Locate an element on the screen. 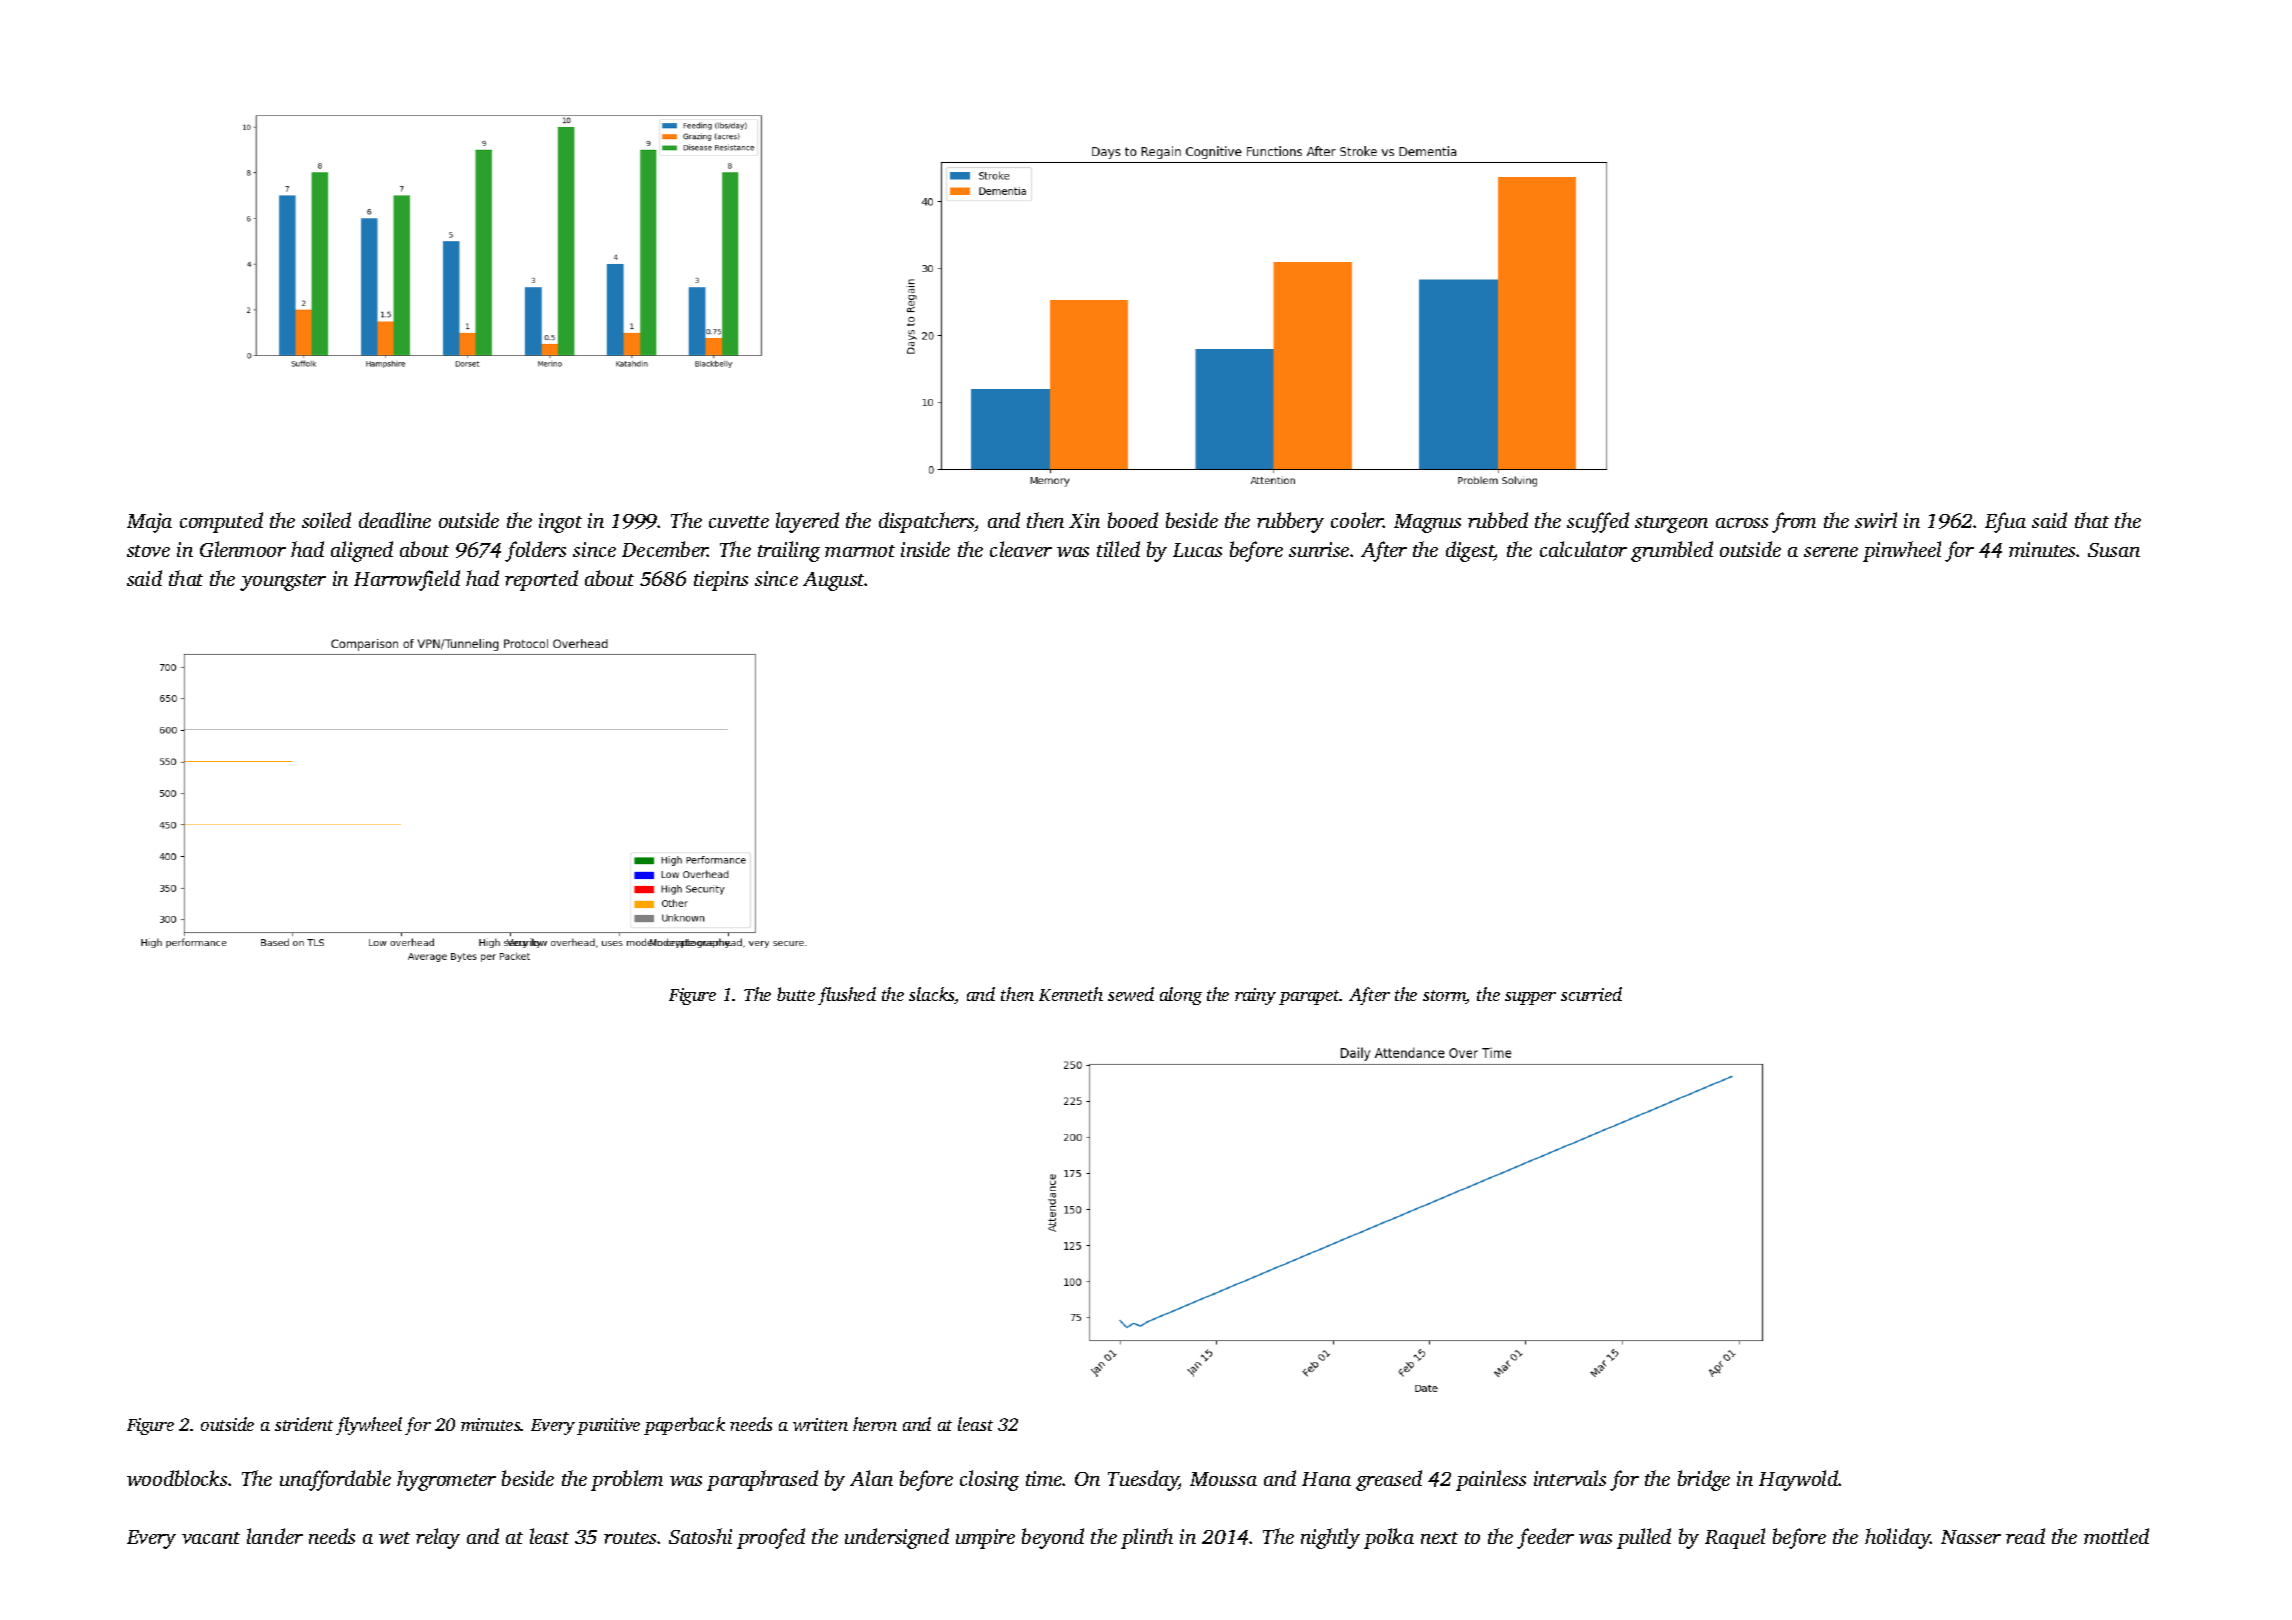  mottled is located at coordinates (2116, 1536).
